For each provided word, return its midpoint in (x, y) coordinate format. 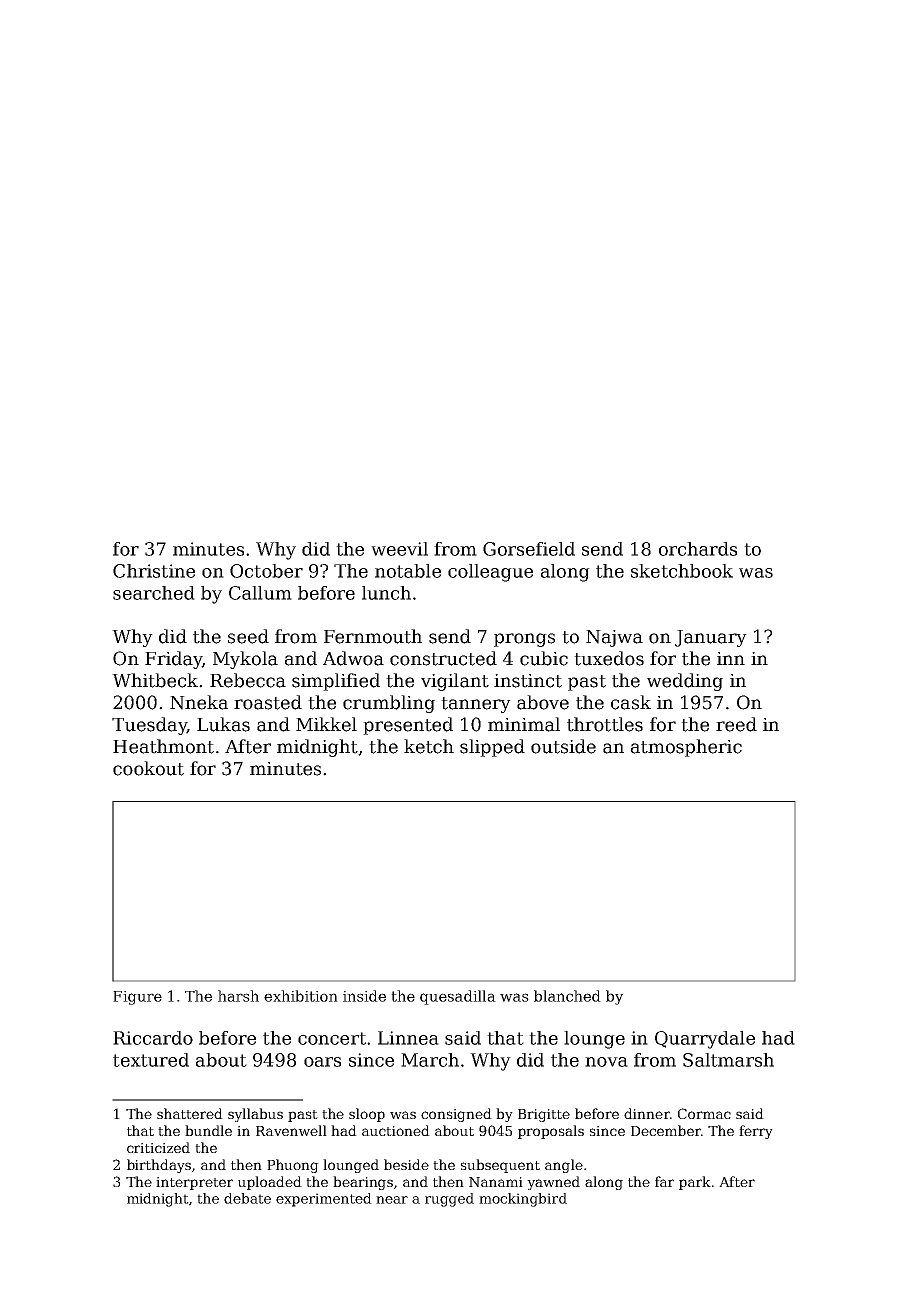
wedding (685, 682)
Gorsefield (529, 549)
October (266, 571)
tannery (476, 705)
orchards (698, 549)
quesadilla (458, 997)
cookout (148, 768)
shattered (190, 1113)
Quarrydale (705, 1040)
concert (332, 1038)
